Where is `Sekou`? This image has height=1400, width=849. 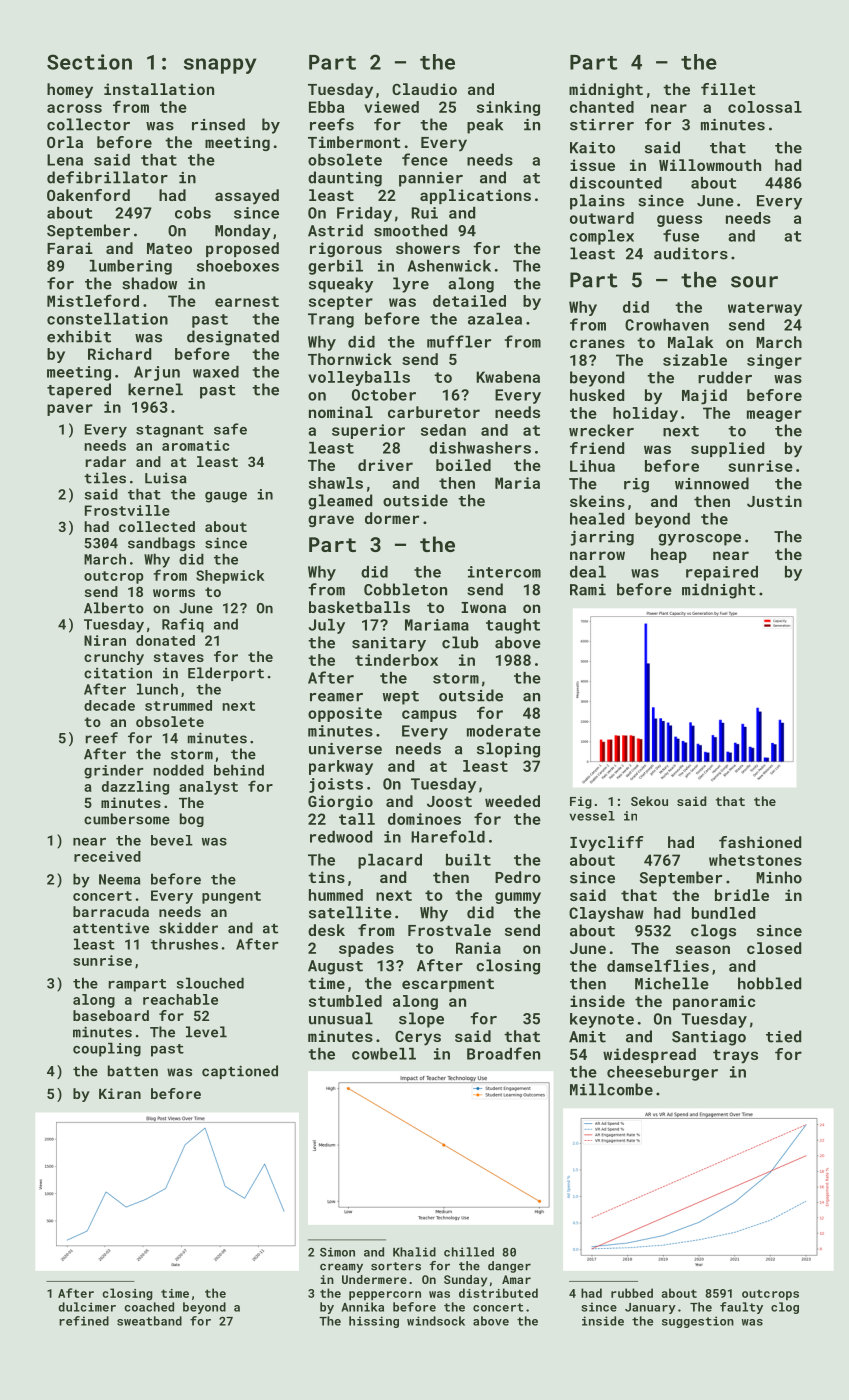 Sekou is located at coordinates (649, 801).
